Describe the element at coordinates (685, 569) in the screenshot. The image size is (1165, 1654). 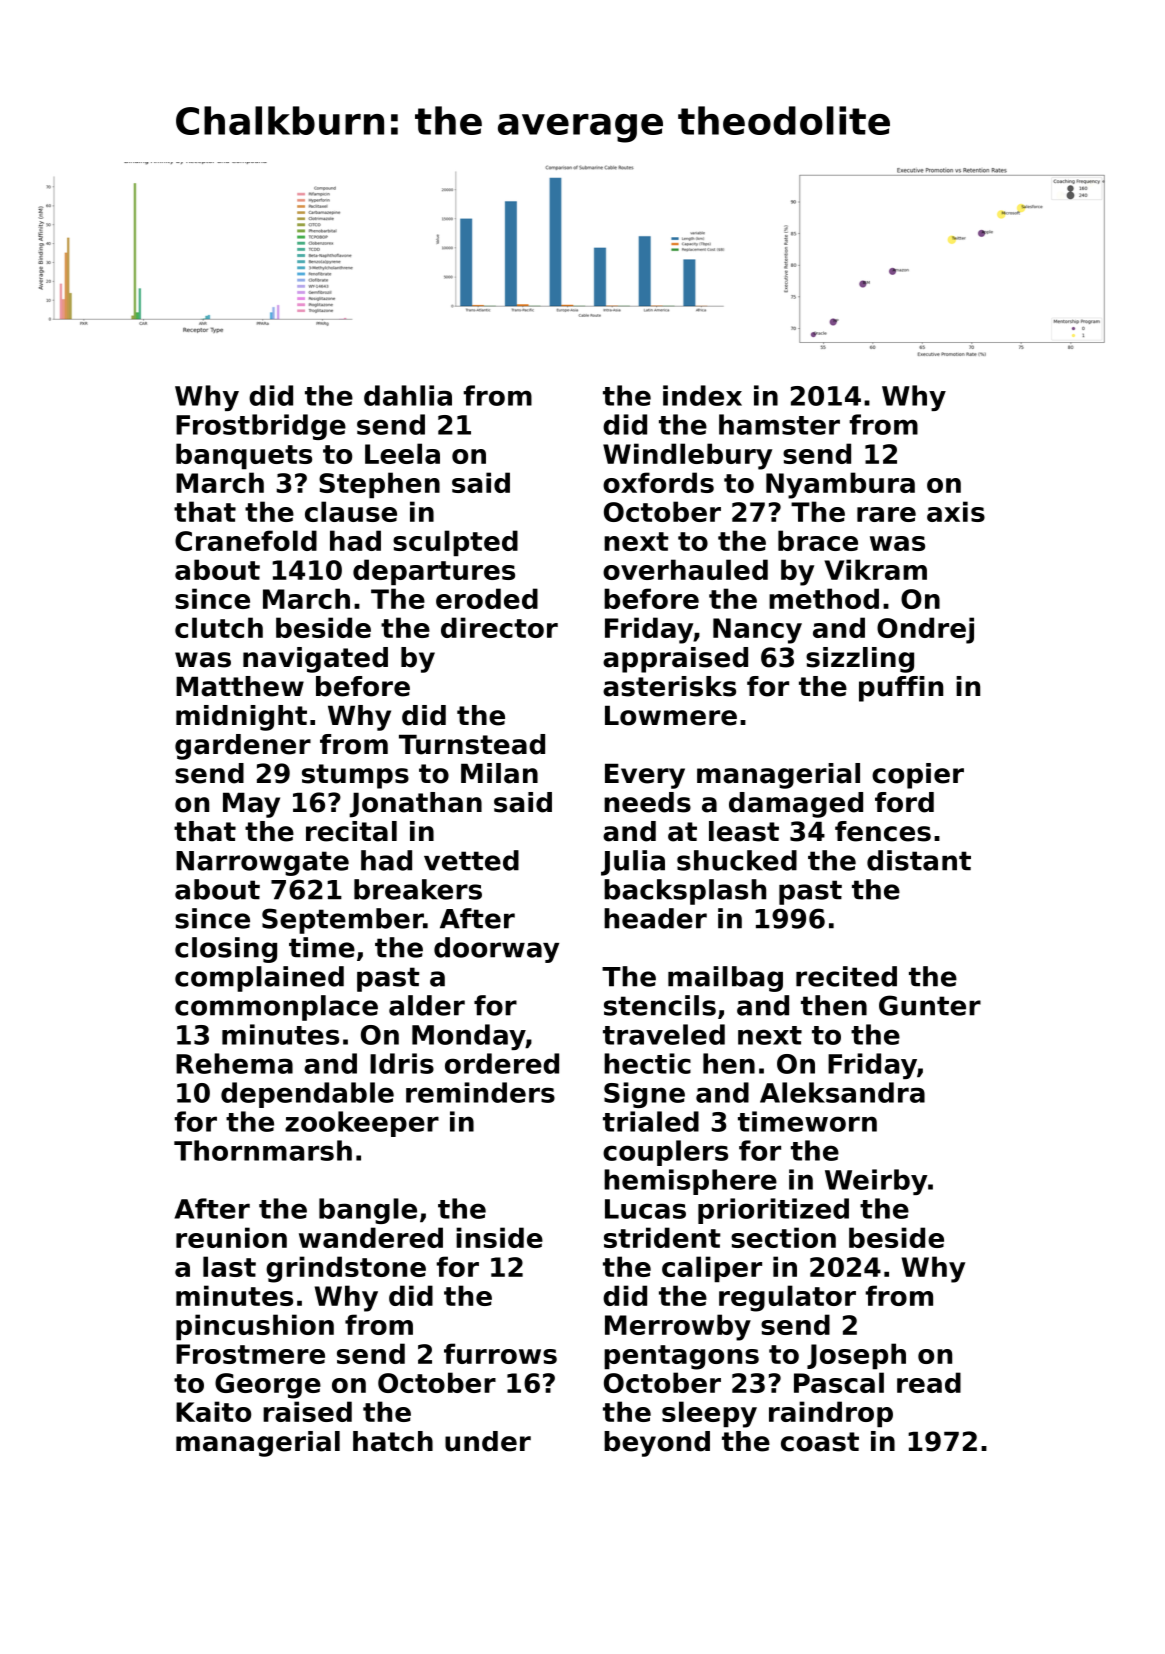
I see `overhauled` at that location.
